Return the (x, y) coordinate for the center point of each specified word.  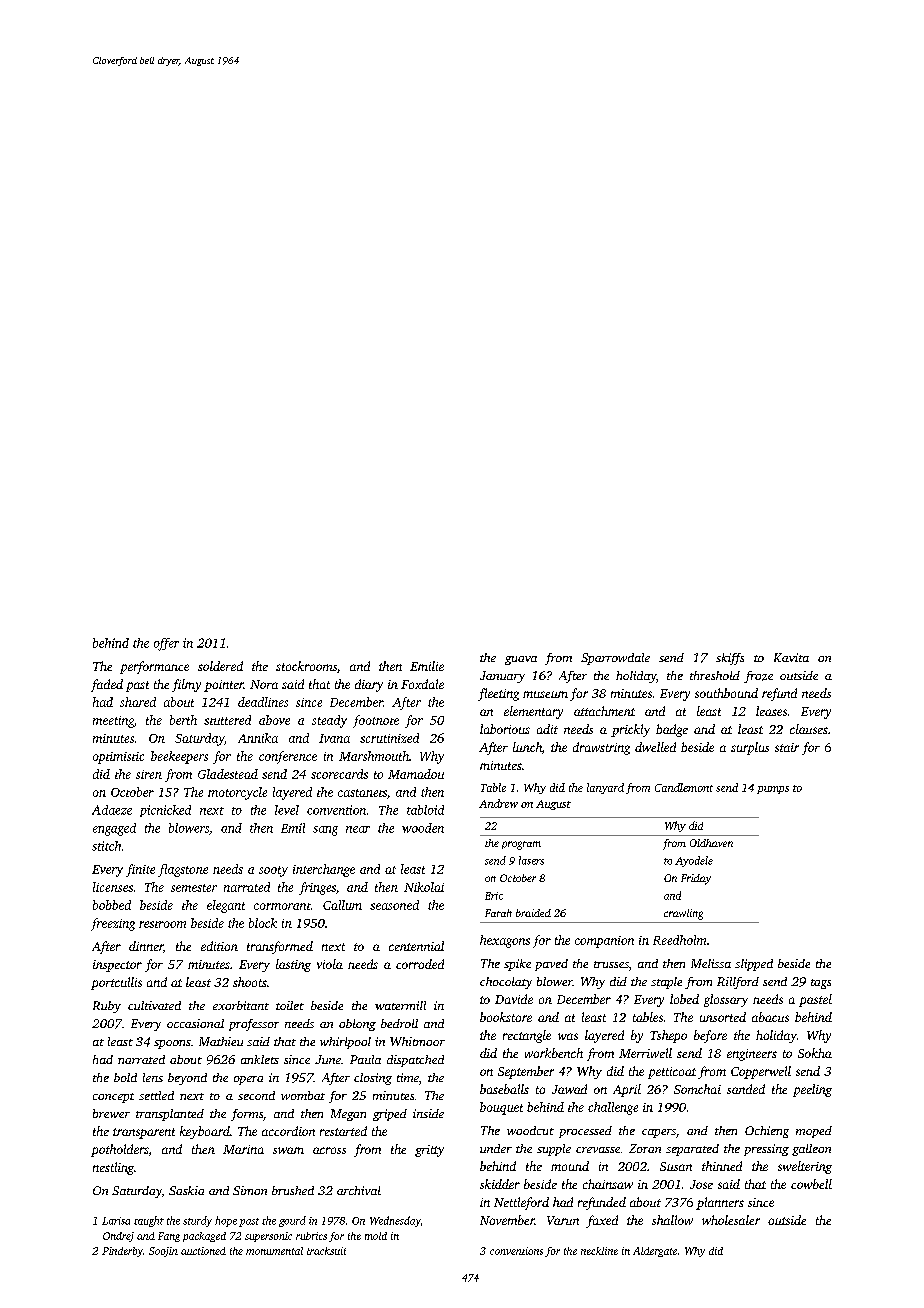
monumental (274, 1251)
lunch (527, 747)
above (274, 720)
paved (551, 965)
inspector (117, 966)
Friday (696, 879)
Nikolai (424, 887)
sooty (273, 871)
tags (821, 984)
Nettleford (521, 1203)
